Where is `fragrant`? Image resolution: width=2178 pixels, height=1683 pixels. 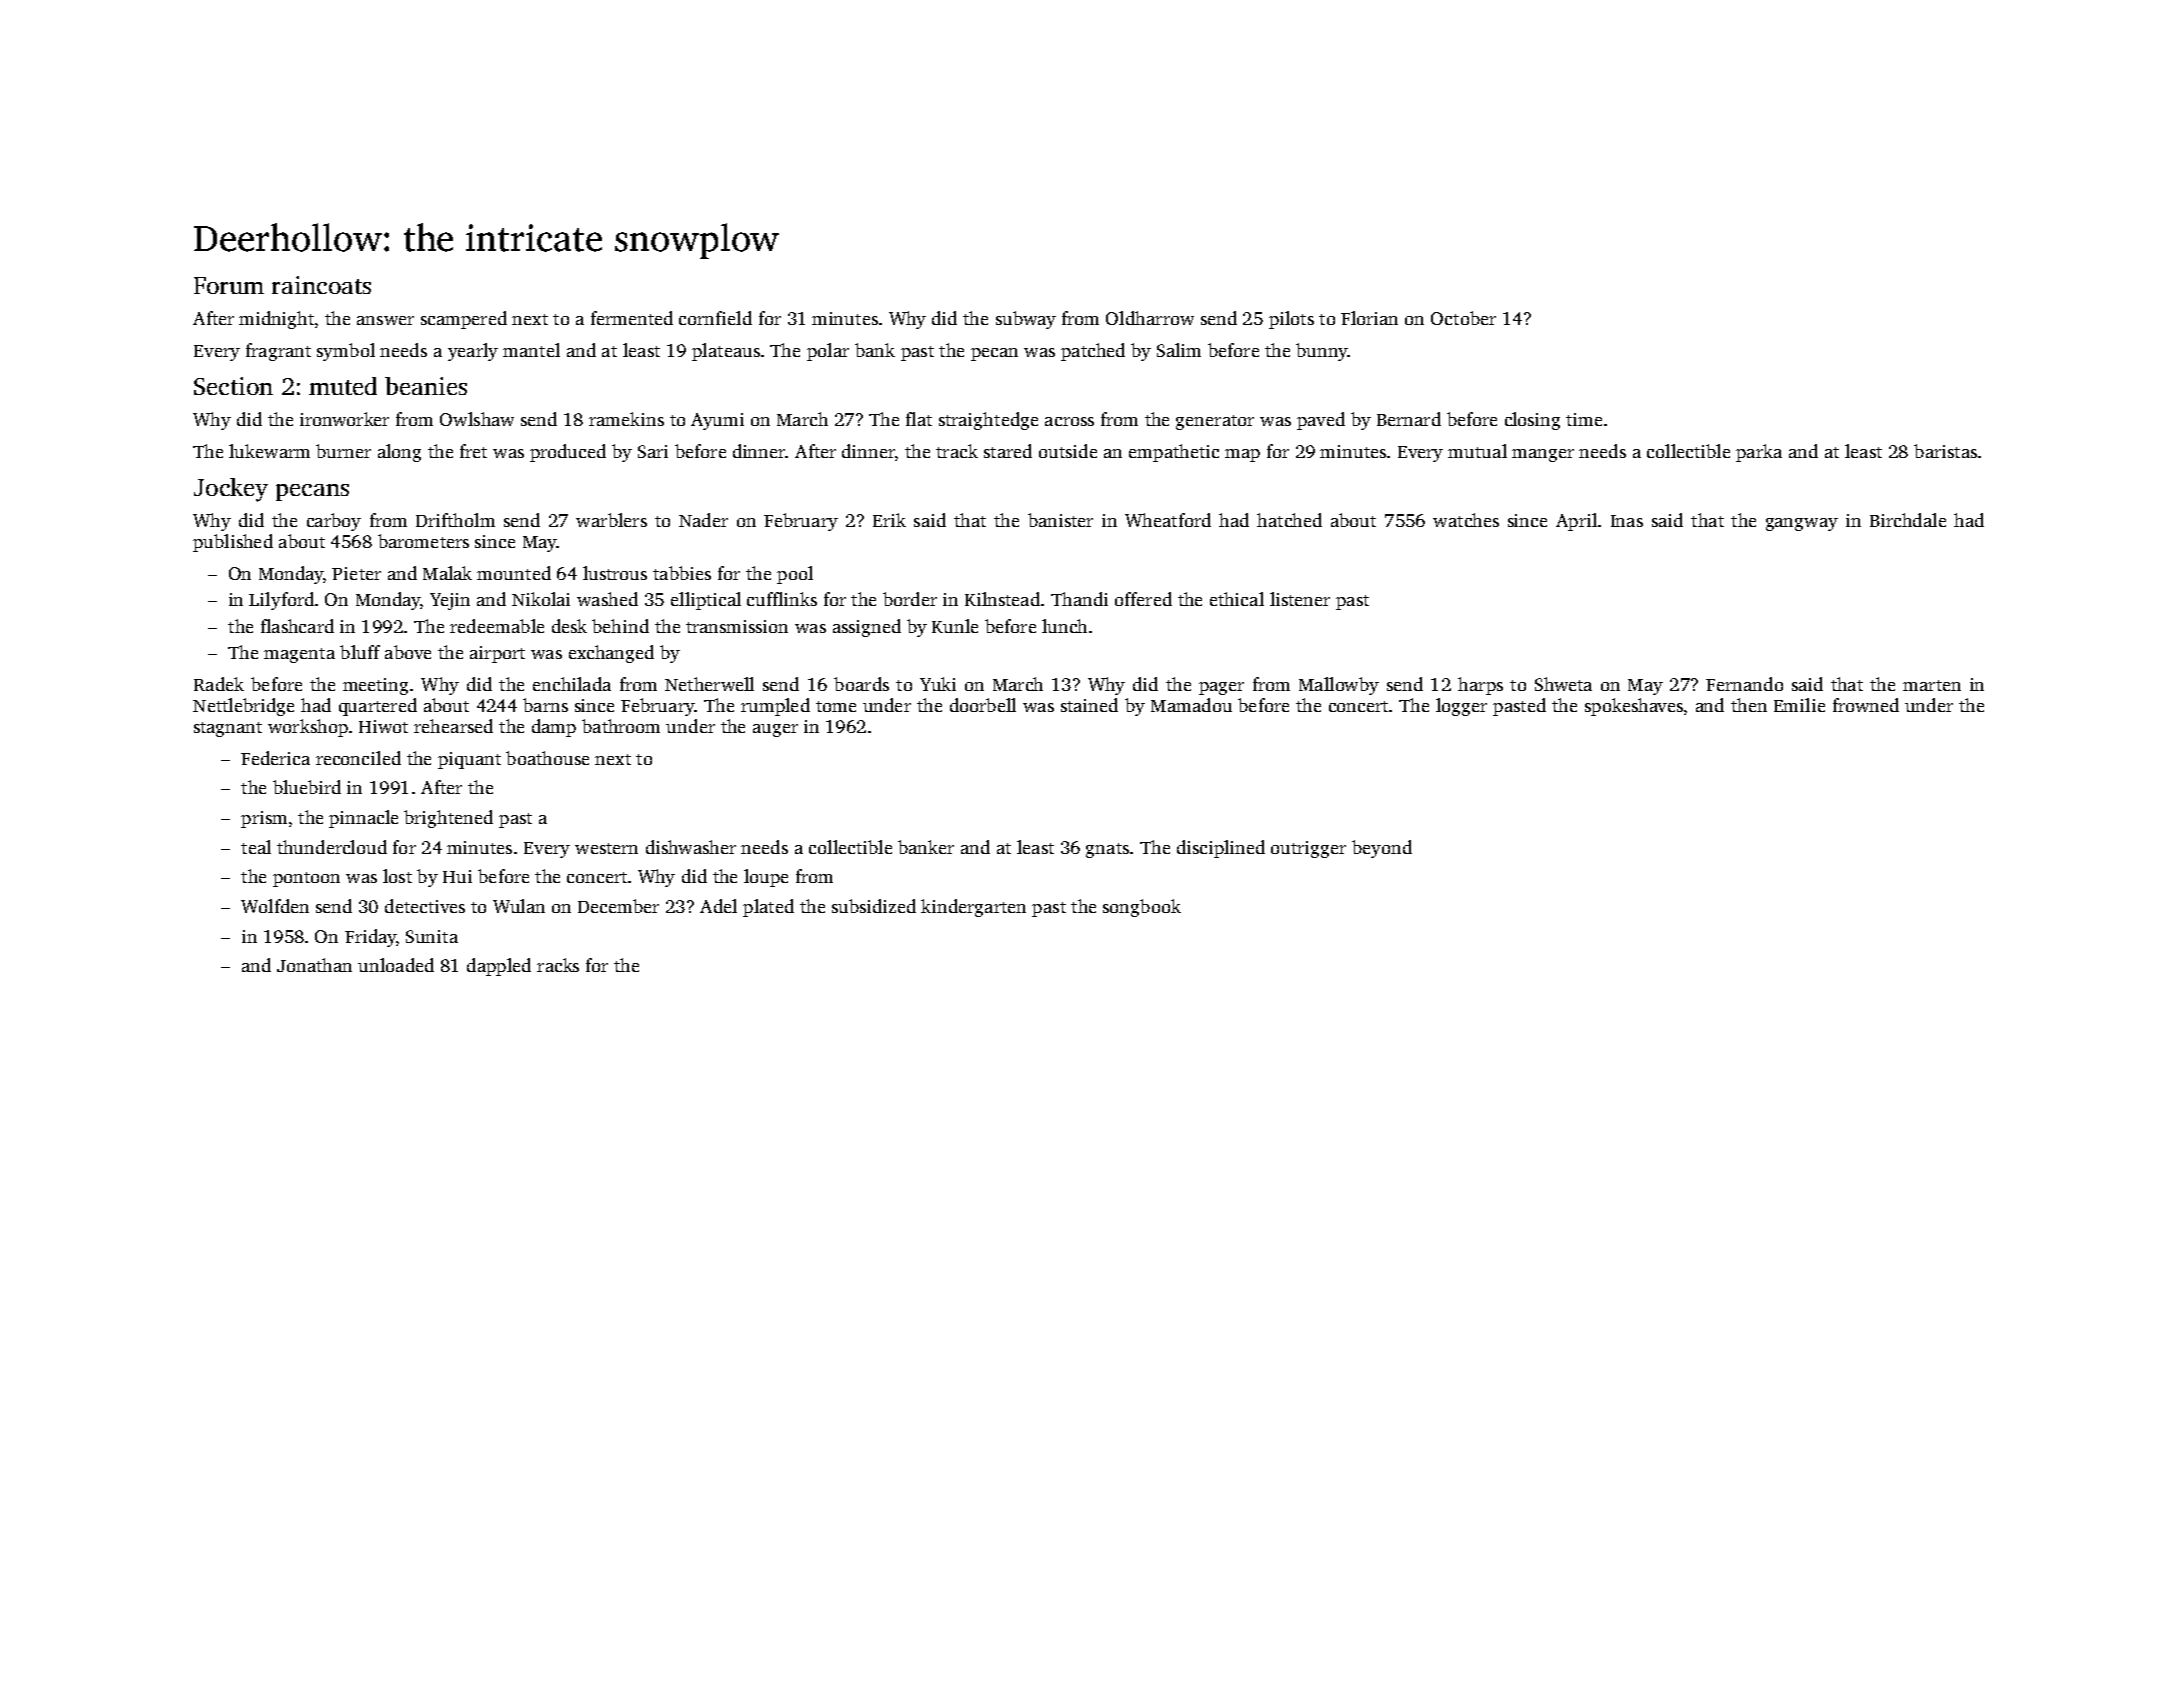 fragrant is located at coordinates (278, 352).
